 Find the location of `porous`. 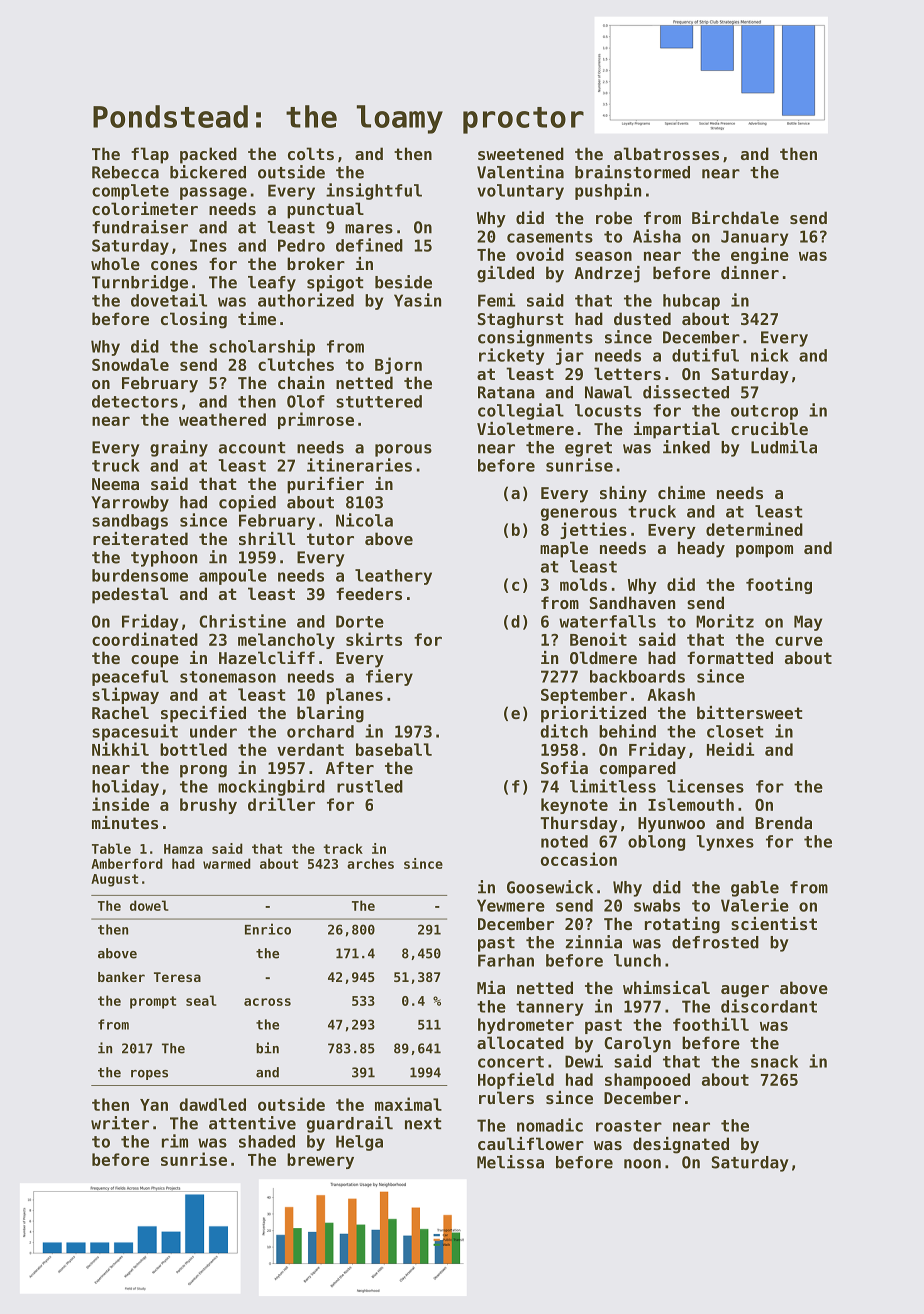

porous is located at coordinates (403, 450).
